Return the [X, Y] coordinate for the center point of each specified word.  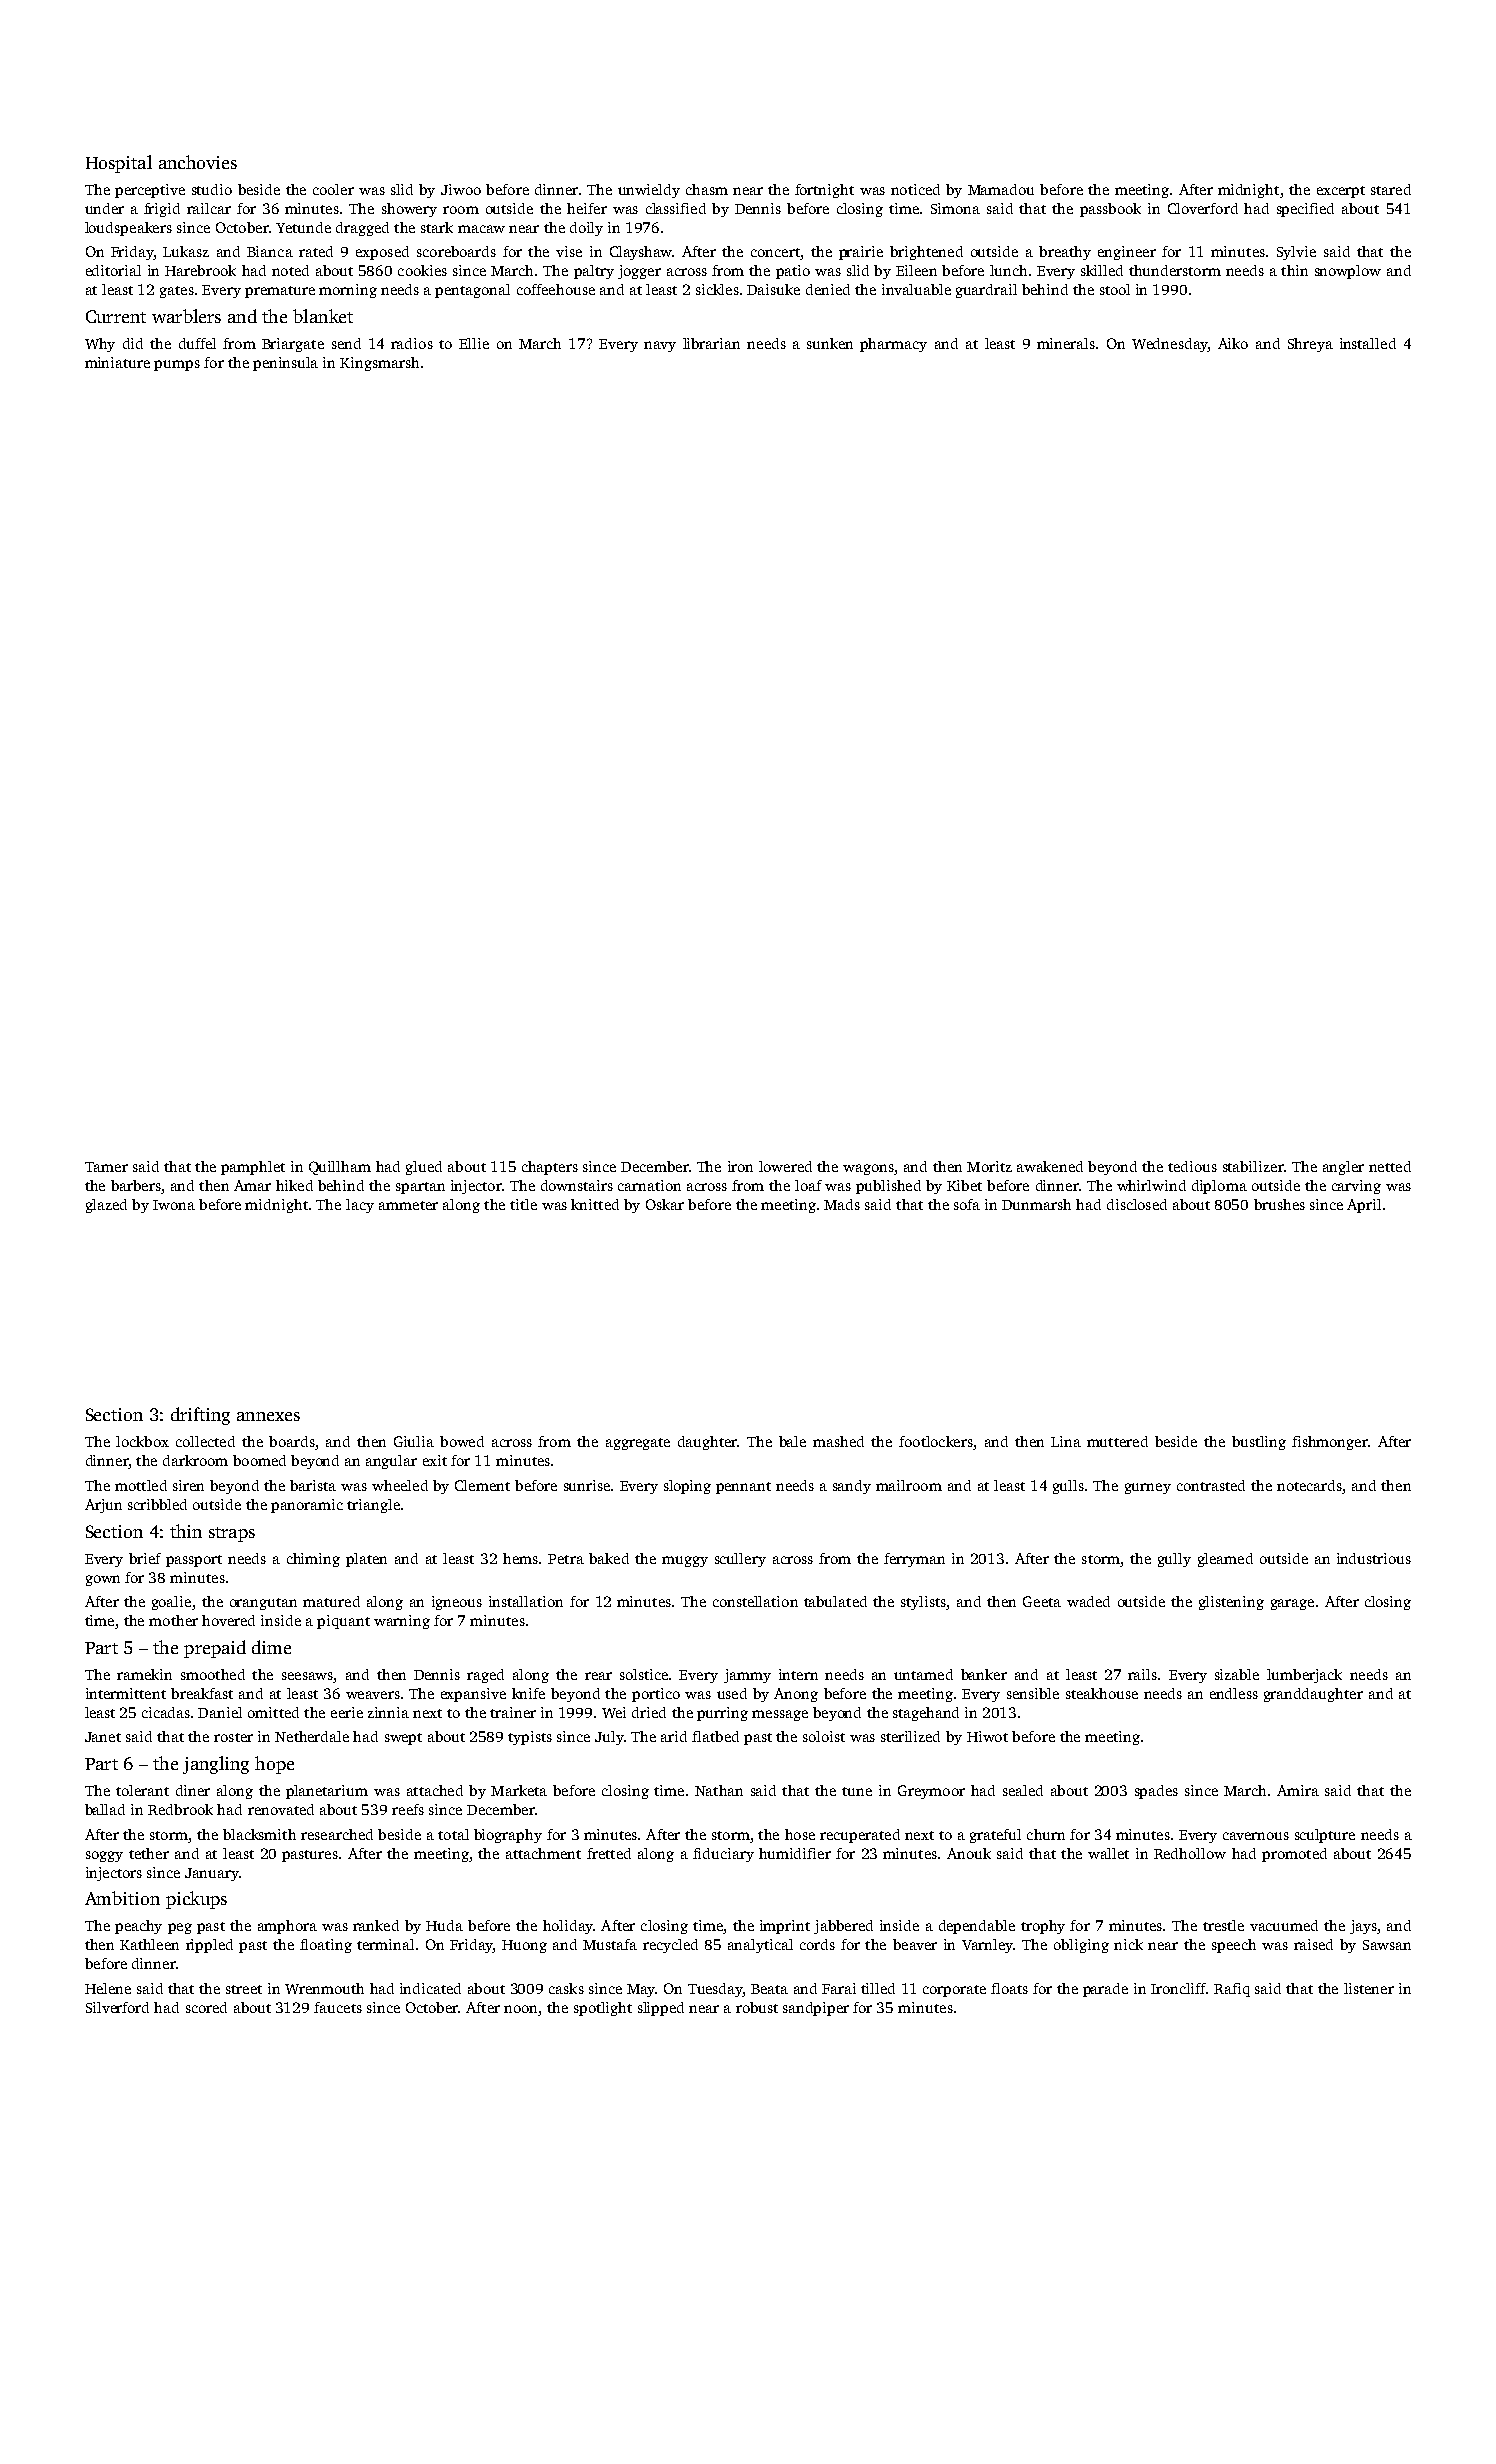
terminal [385, 1944]
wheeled [400, 1485]
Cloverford [1203, 208]
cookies [422, 270]
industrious [1374, 1558]
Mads [842, 1204]
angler [1343, 1168]
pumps [177, 365]
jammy [747, 1676]
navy [660, 346]
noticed [915, 189]
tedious [1192, 1166]
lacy [360, 1206]
